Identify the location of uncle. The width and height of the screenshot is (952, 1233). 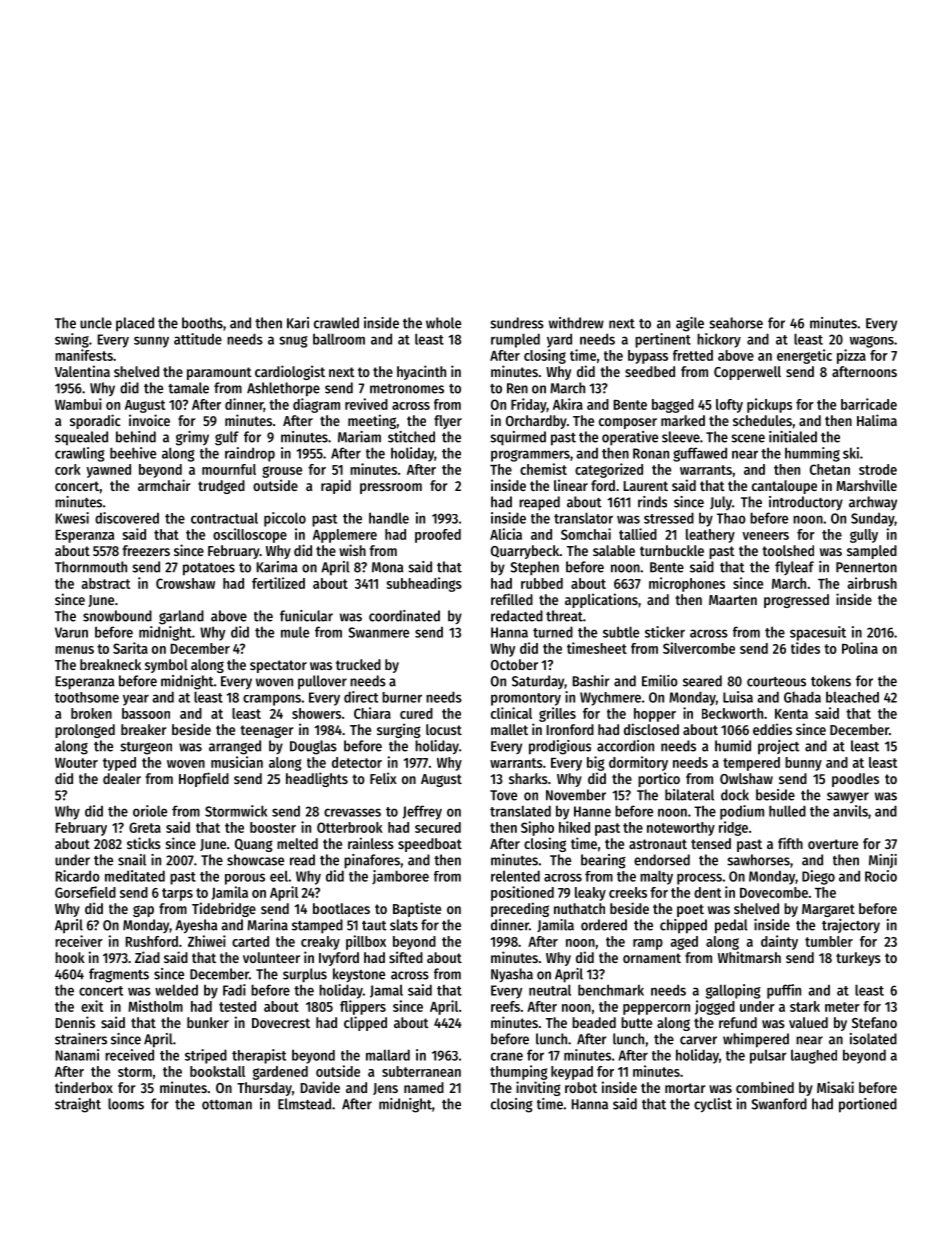
(96, 323).
